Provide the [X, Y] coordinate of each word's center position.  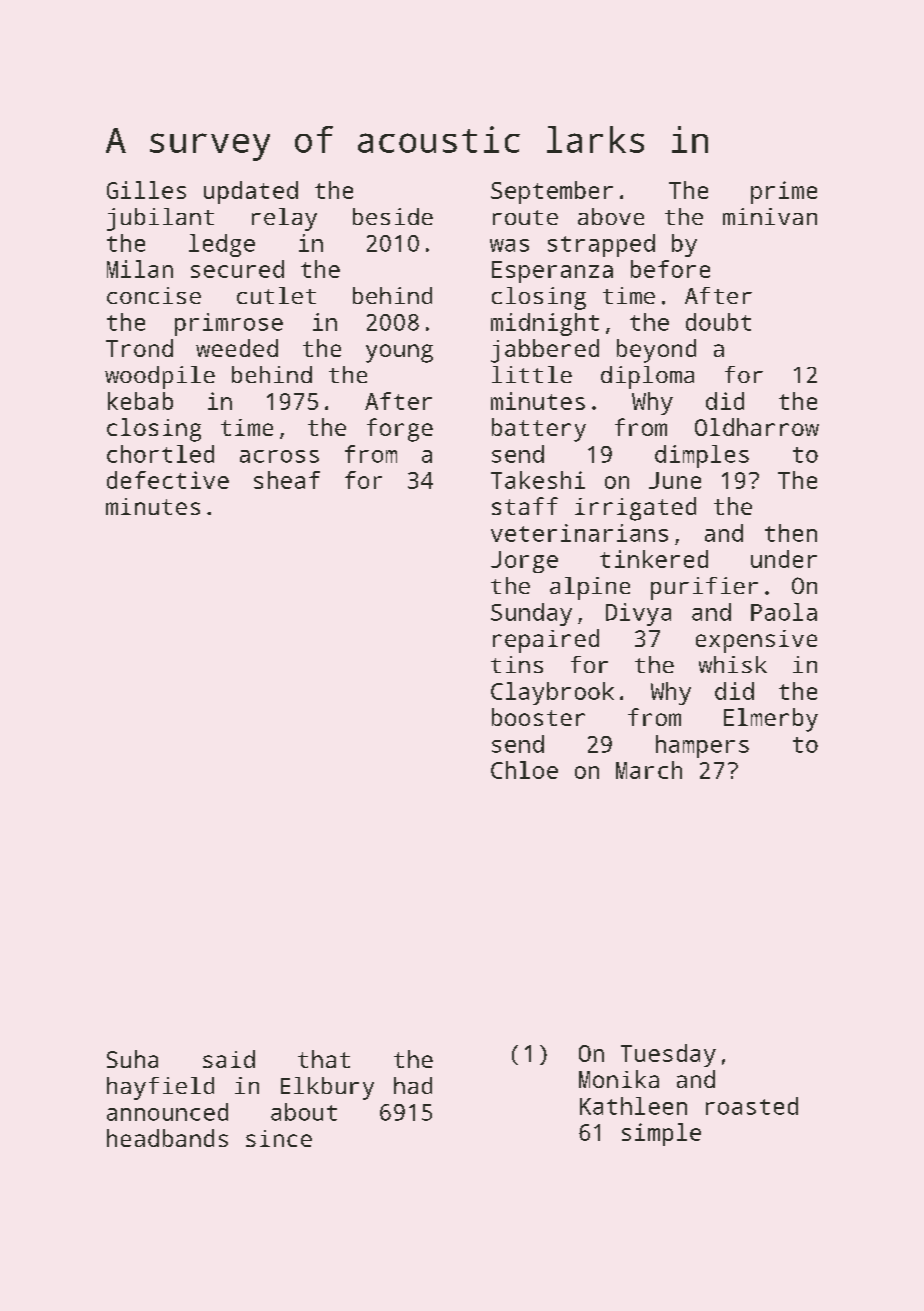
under [784, 559]
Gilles [146, 190]
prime [784, 192]
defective [168, 480]
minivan [770, 216]
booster [538, 717]
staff [525, 506]
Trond [139, 348]
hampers [702, 746]
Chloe [524, 770]
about [304, 1112]
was [509, 245]
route [525, 217]
